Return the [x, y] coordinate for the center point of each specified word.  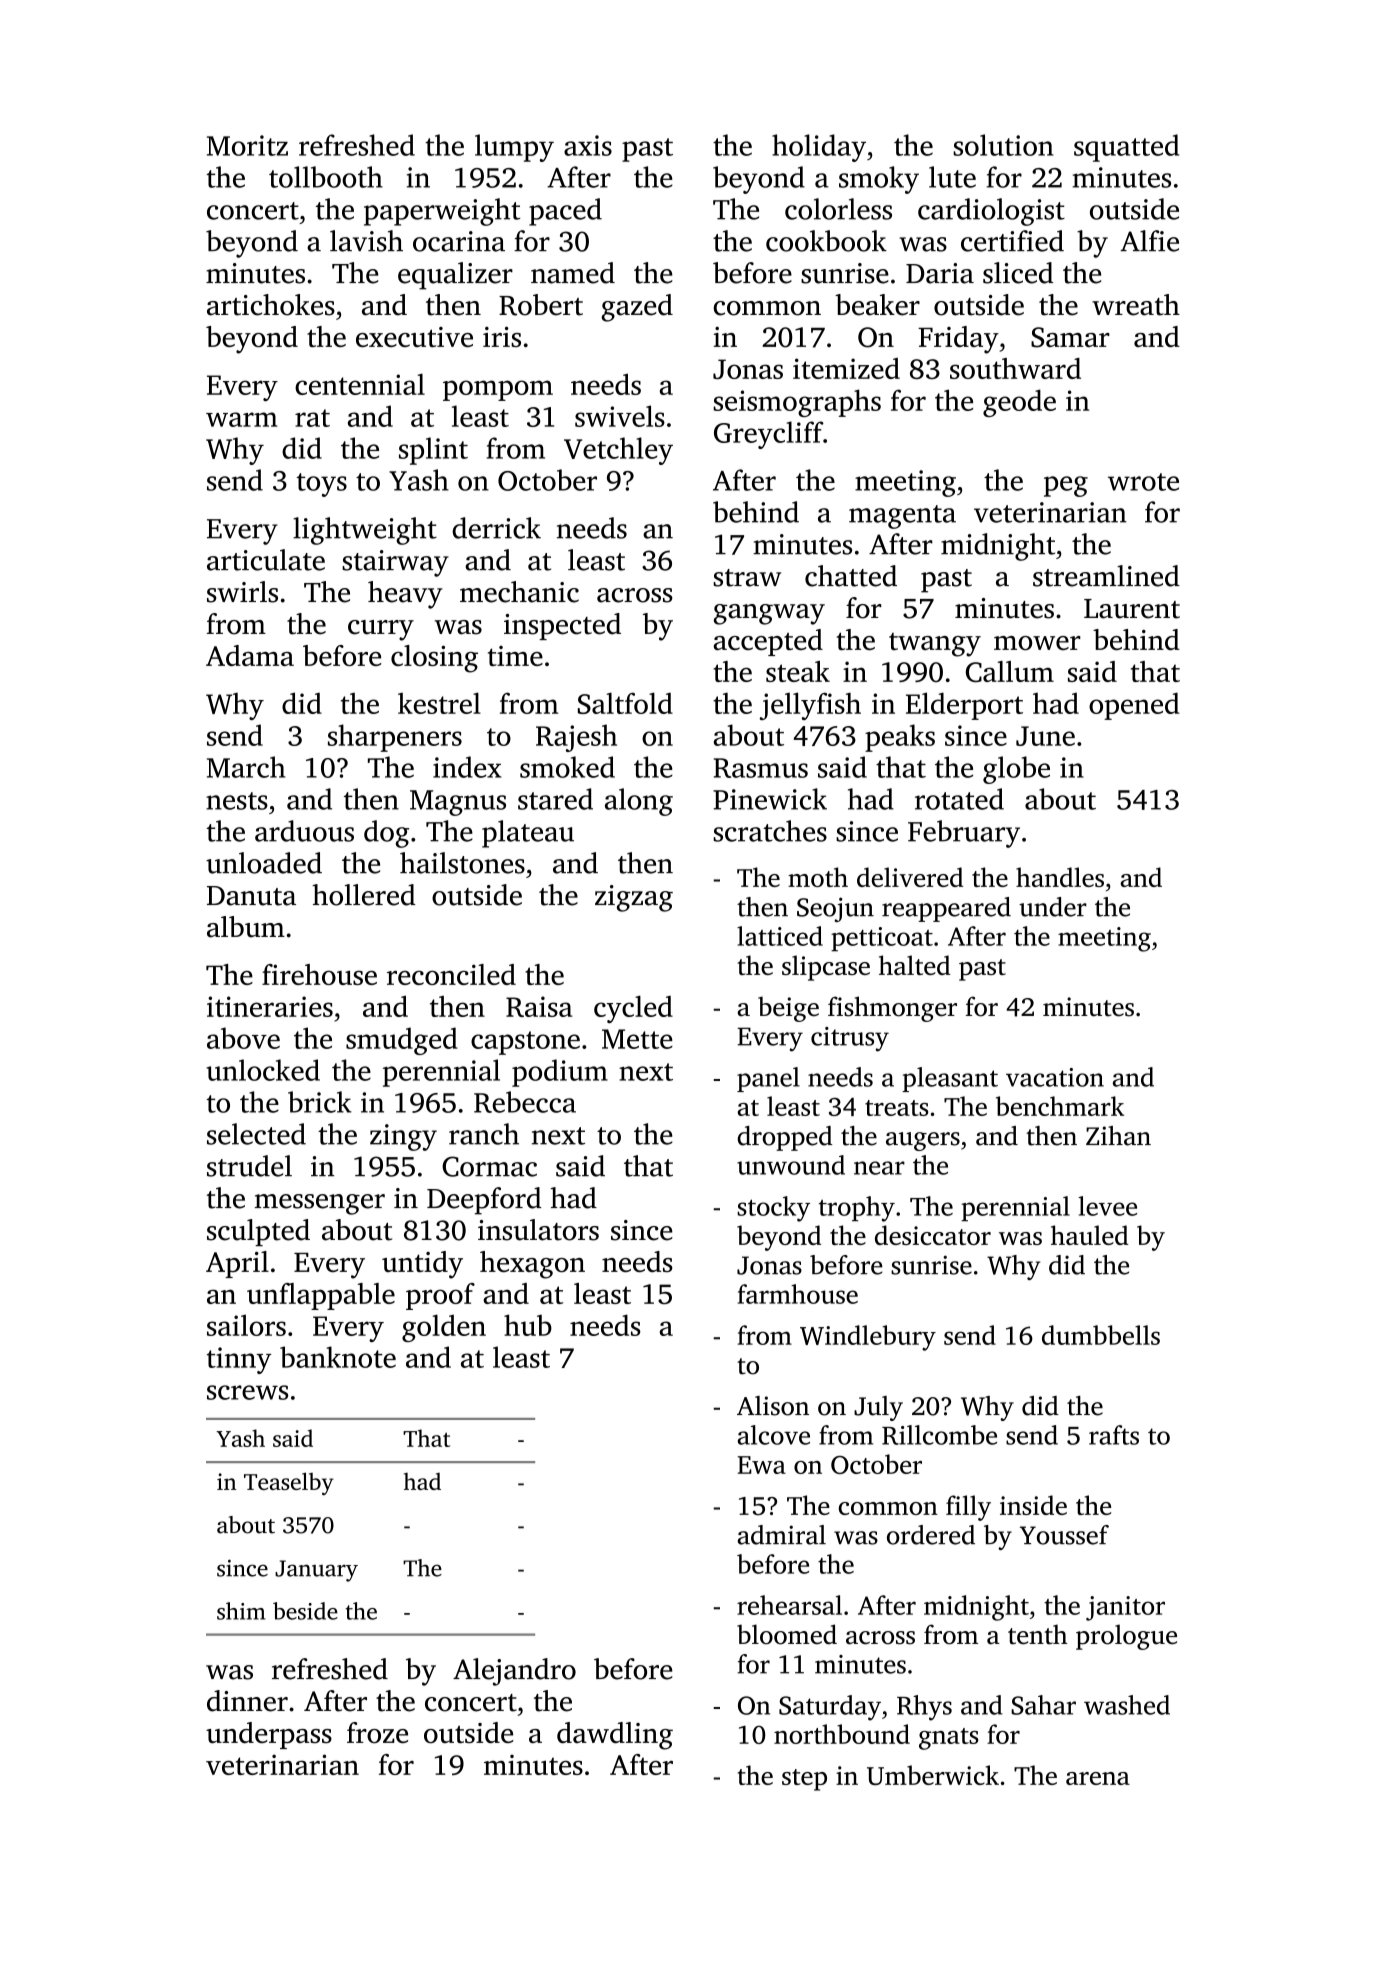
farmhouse [798, 1294]
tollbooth [326, 177]
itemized [846, 368]
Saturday [830, 1708]
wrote [1143, 482]
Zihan [1118, 1136]
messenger [320, 1204]
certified [1012, 241]
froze [377, 1733]
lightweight [365, 531]
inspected [562, 626]
